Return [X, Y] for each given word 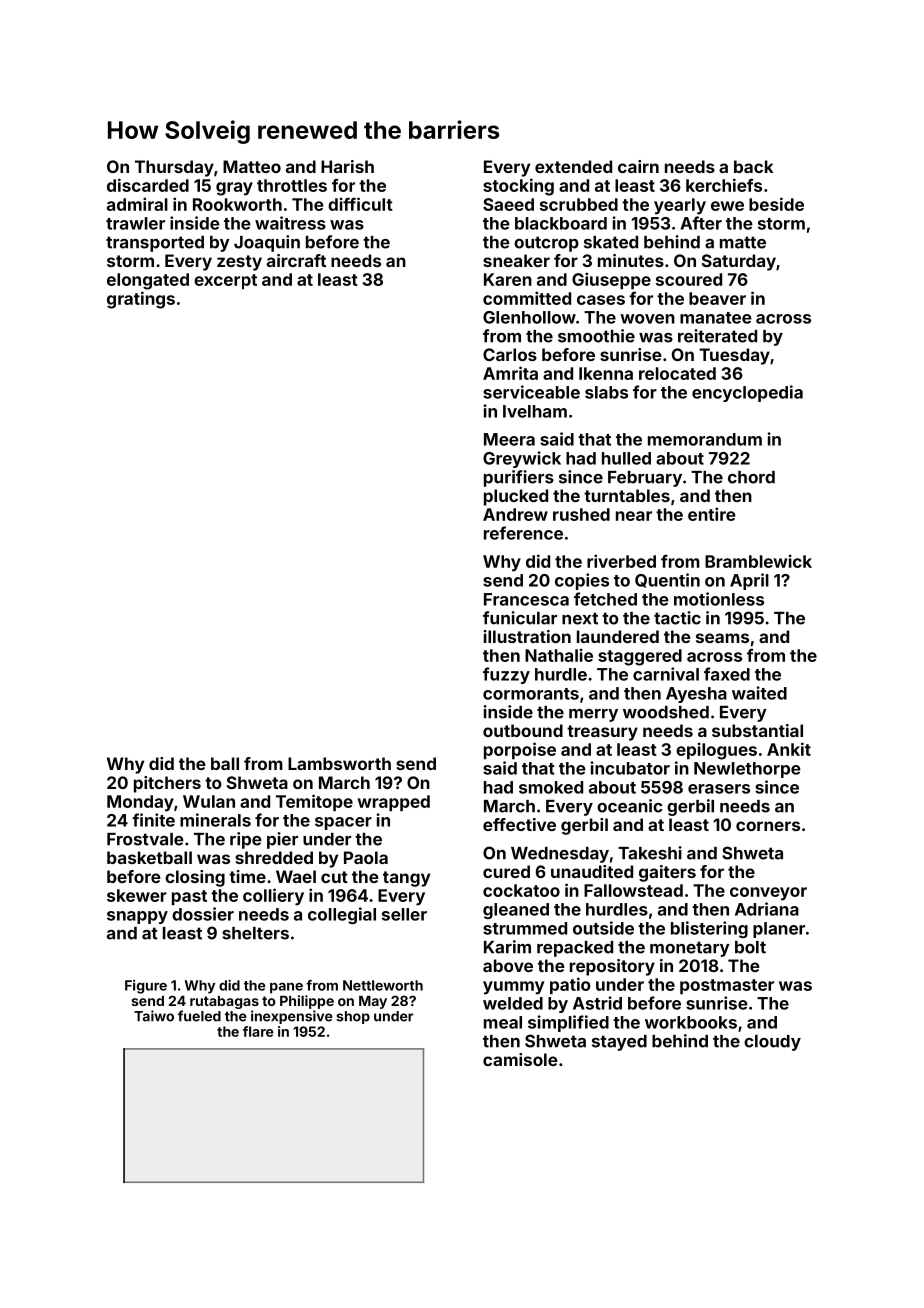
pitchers [167, 784]
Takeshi [650, 853]
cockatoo [521, 890]
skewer [137, 895]
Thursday [174, 168]
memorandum [705, 439]
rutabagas [224, 1002]
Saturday [739, 262]
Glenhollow [529, 317]
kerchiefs [724, 185]
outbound [523, 730]
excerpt [225, 281]
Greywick [522, 459]
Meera [509, 439]
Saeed [508, 204]
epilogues [716, 751]
